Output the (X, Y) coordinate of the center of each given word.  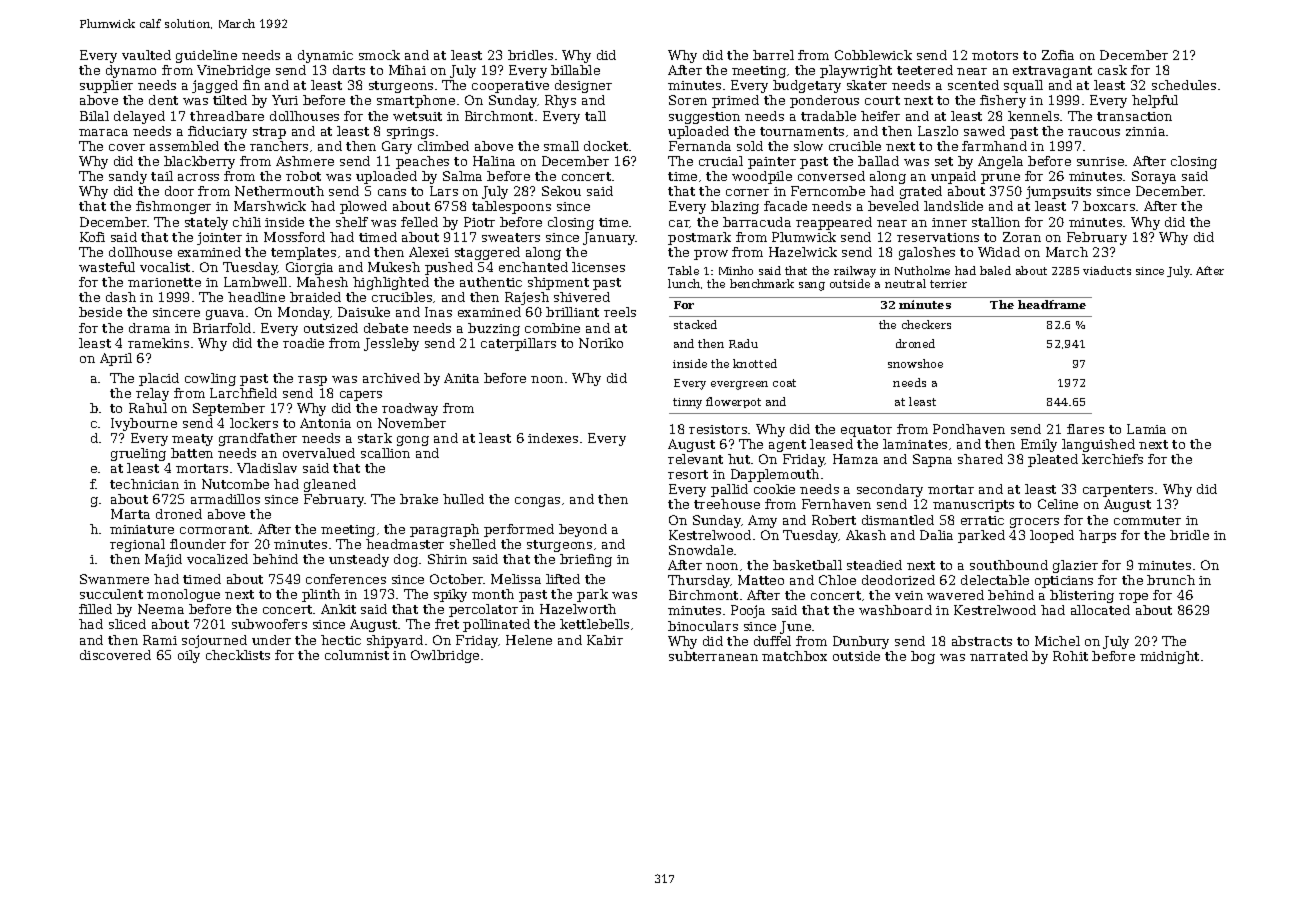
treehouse (727, 504)
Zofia (1058, 55)
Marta (130, 514)
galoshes (927, 253)
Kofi (92, 237)
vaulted (146, 55)
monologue (183, 595)
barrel (773, 55)
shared (980, 459)
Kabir (605, 640)
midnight (1169, 657)
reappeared (834, 223)
